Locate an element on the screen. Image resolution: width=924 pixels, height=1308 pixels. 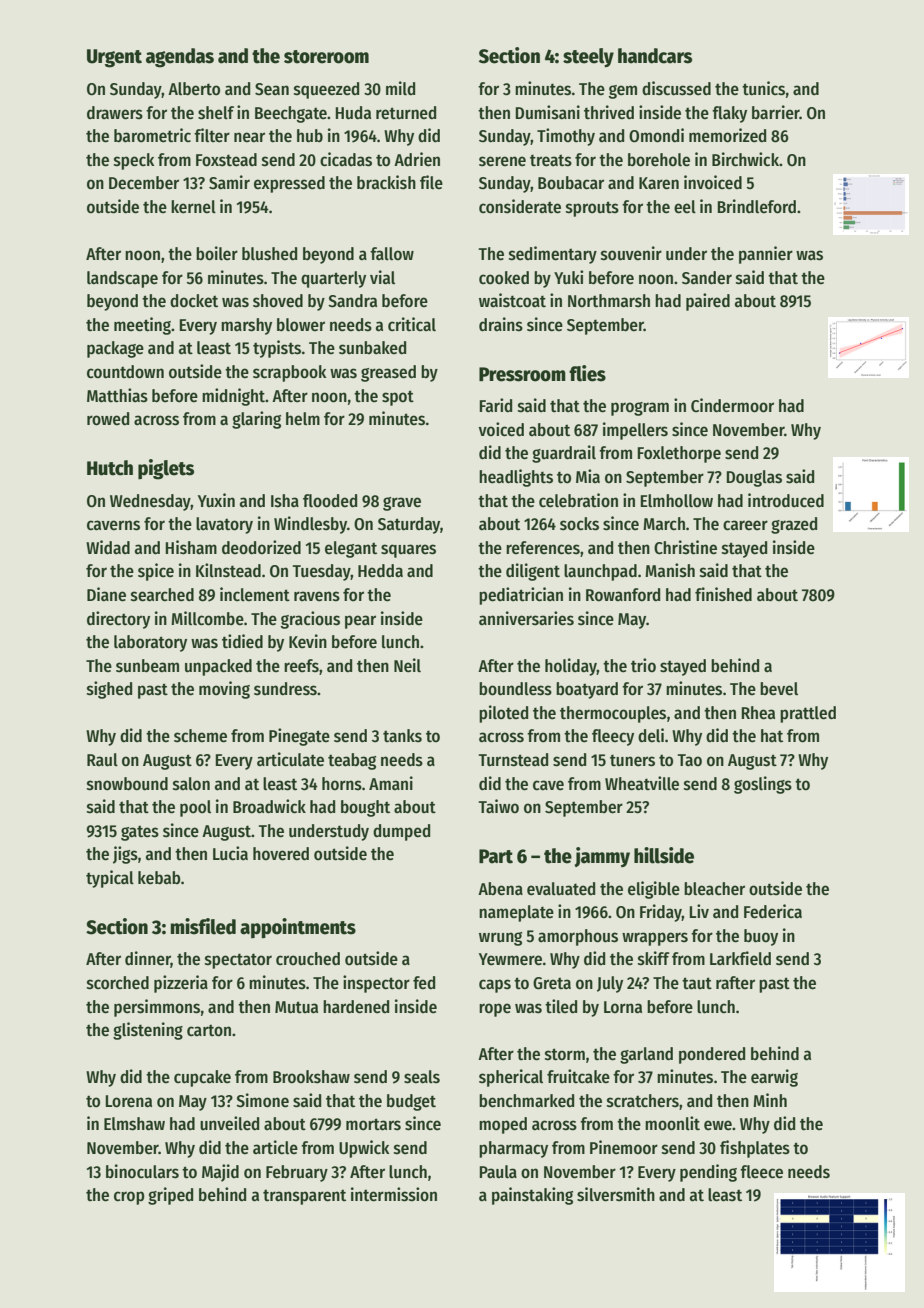
tunics is located at coordinates (763, 88).
